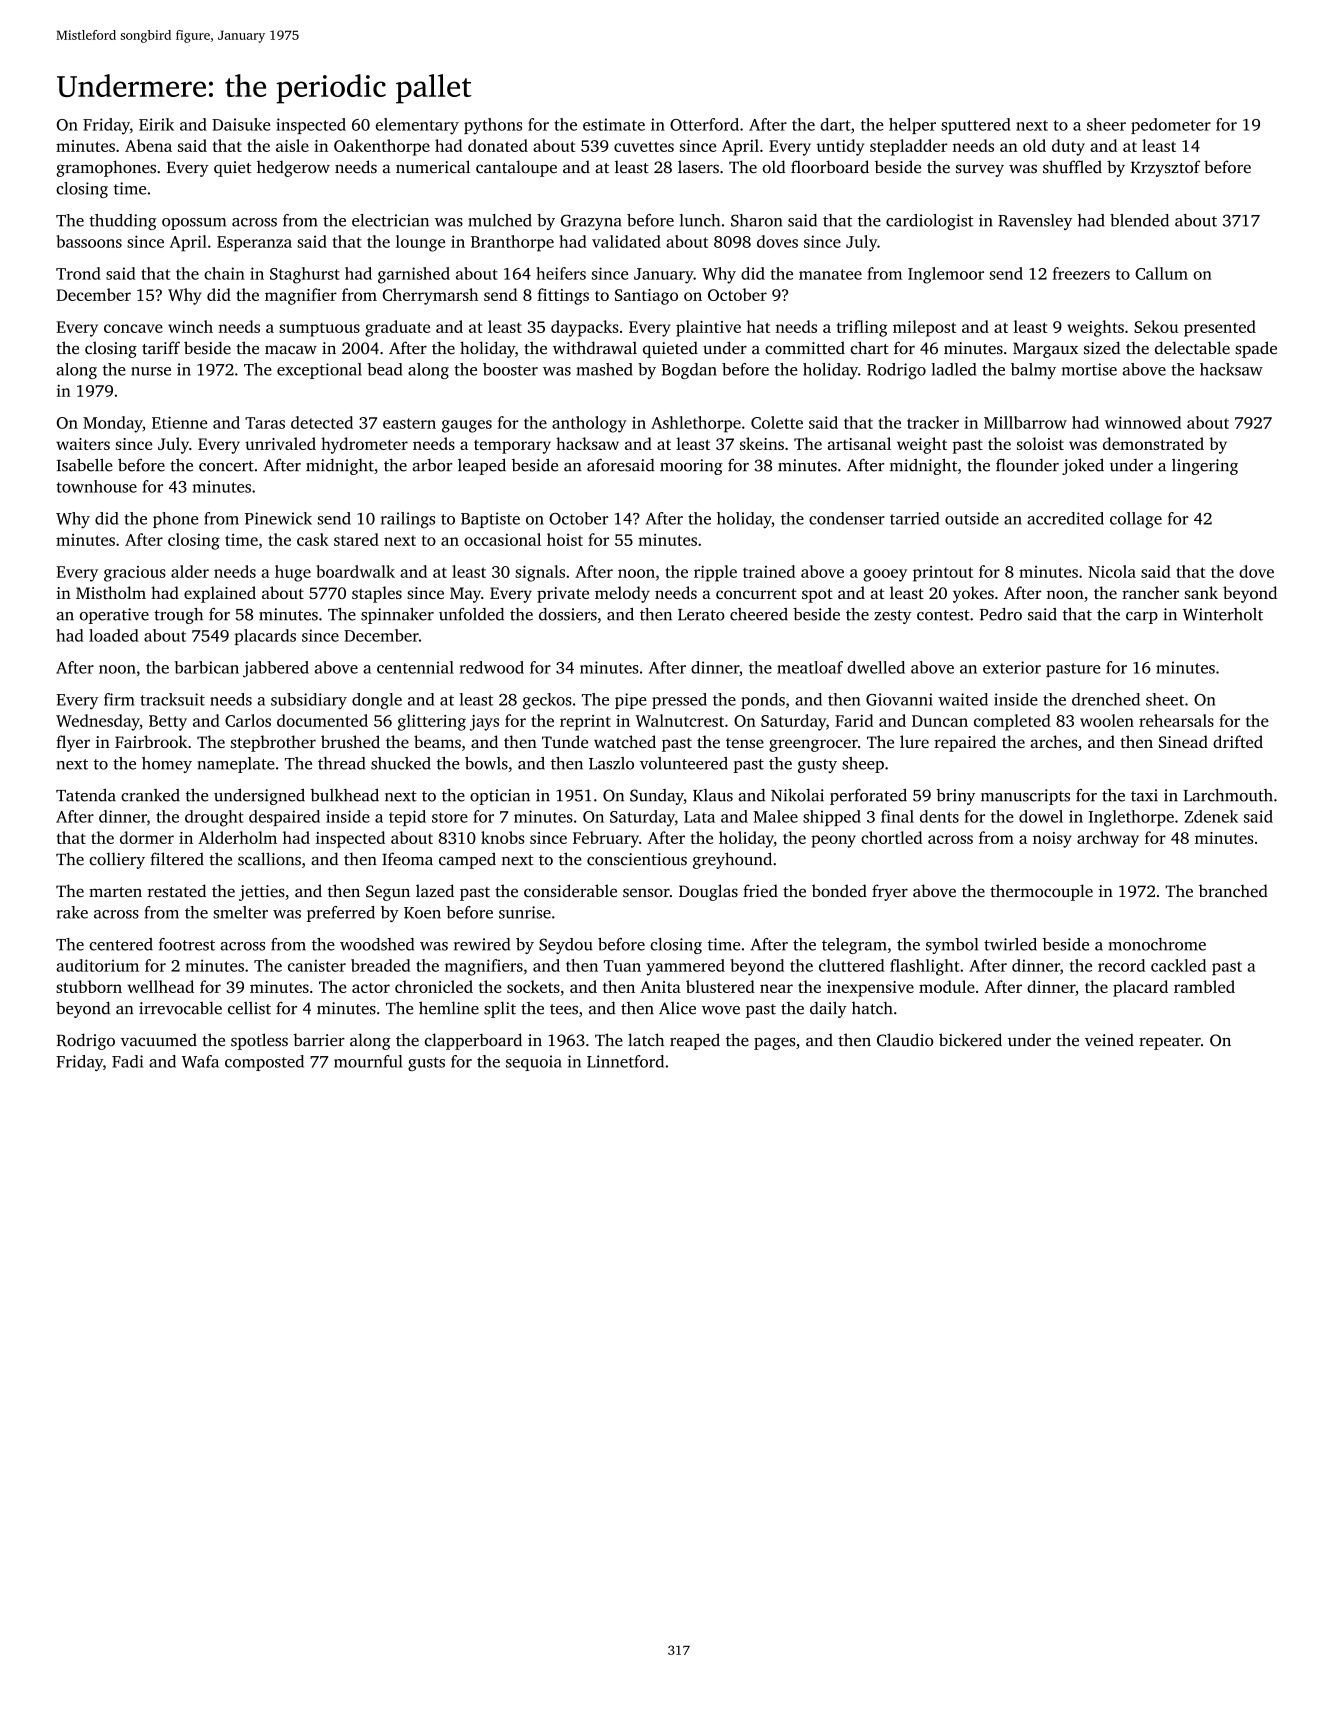  Describe the element at coordinates (1165, 699) in the page. I see `sheet` at that location.
